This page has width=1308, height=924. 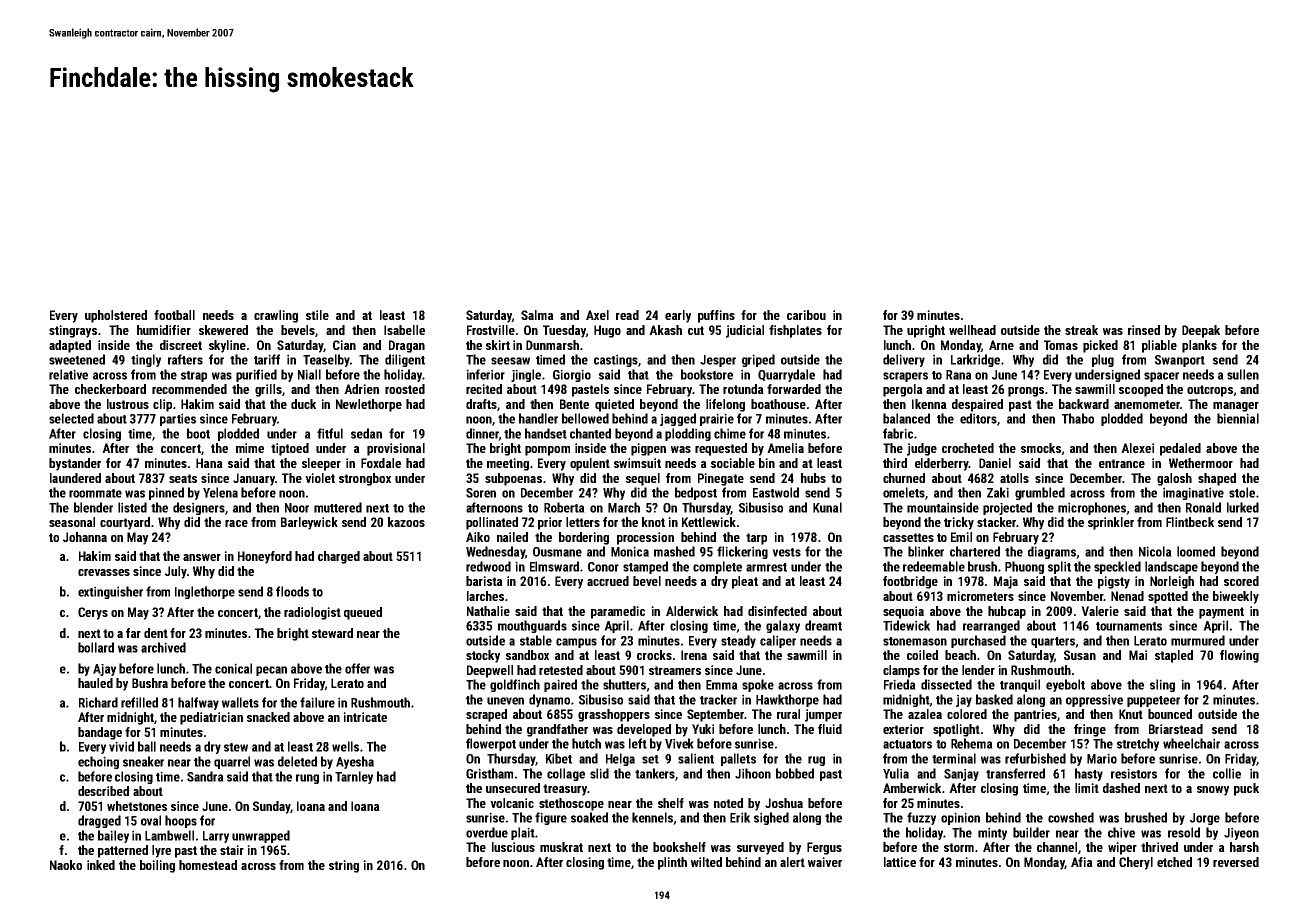 What do you see at coordinates (1241, 833) in the page?
I see `Jiyeon` at bounding box center [1241, 833].
